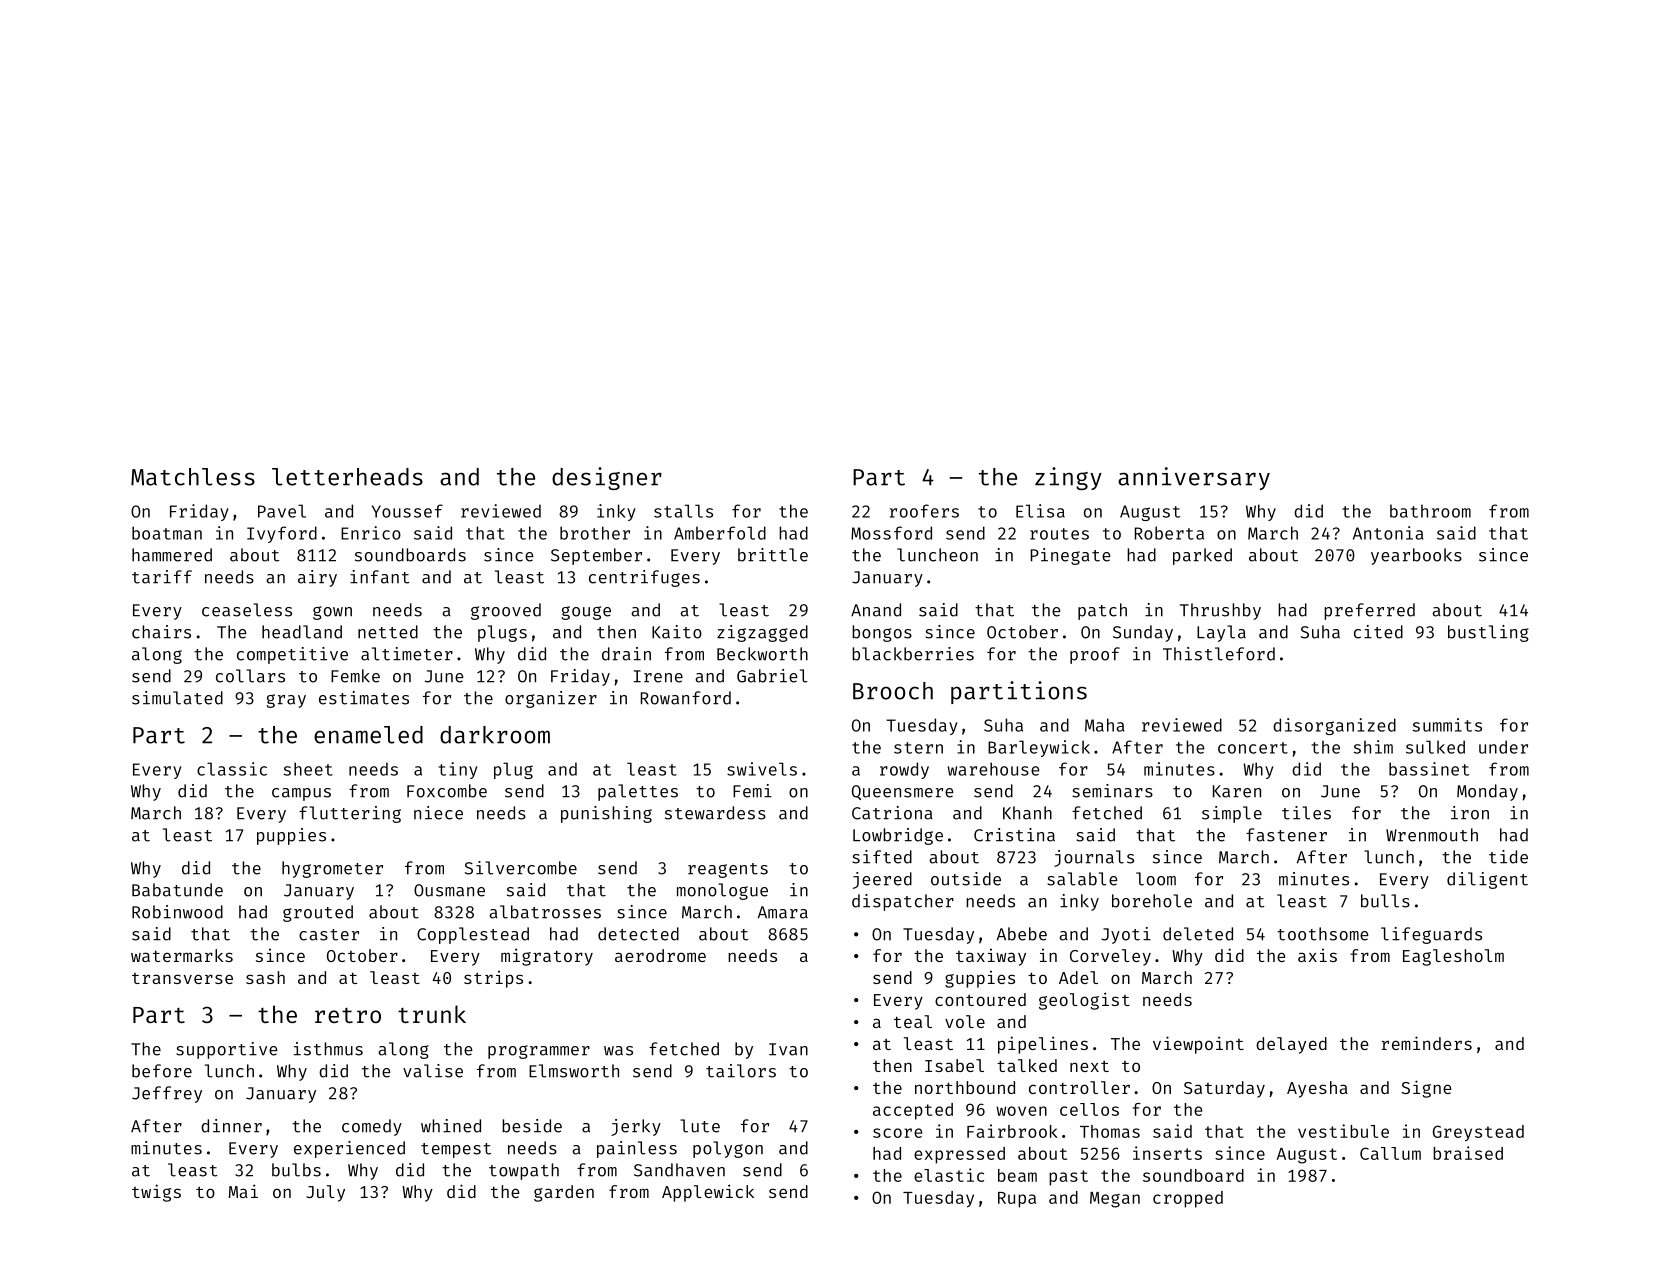  I want to click on delayed, so click(1291, 1045).
